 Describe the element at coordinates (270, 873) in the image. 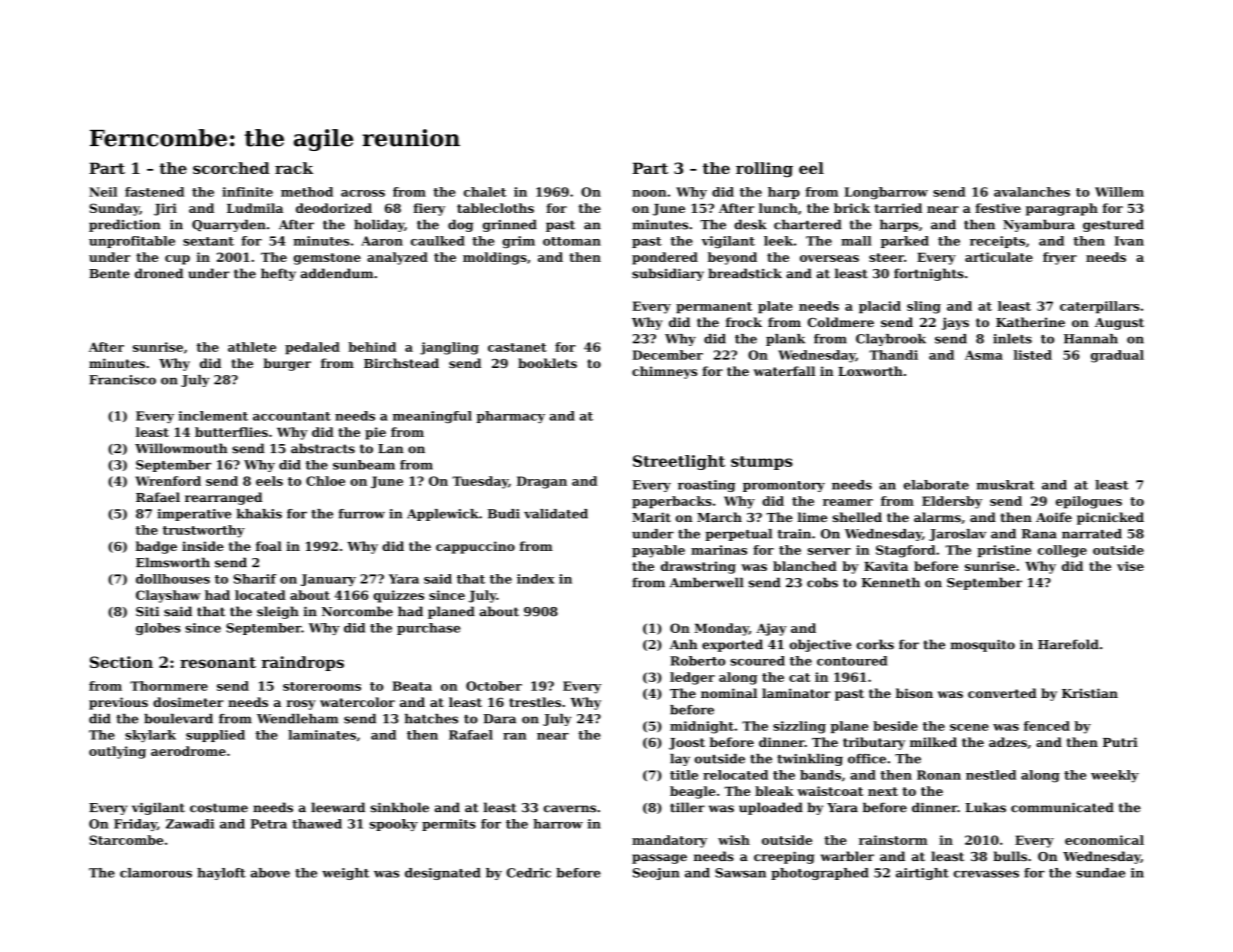

I see `above` at that location.
